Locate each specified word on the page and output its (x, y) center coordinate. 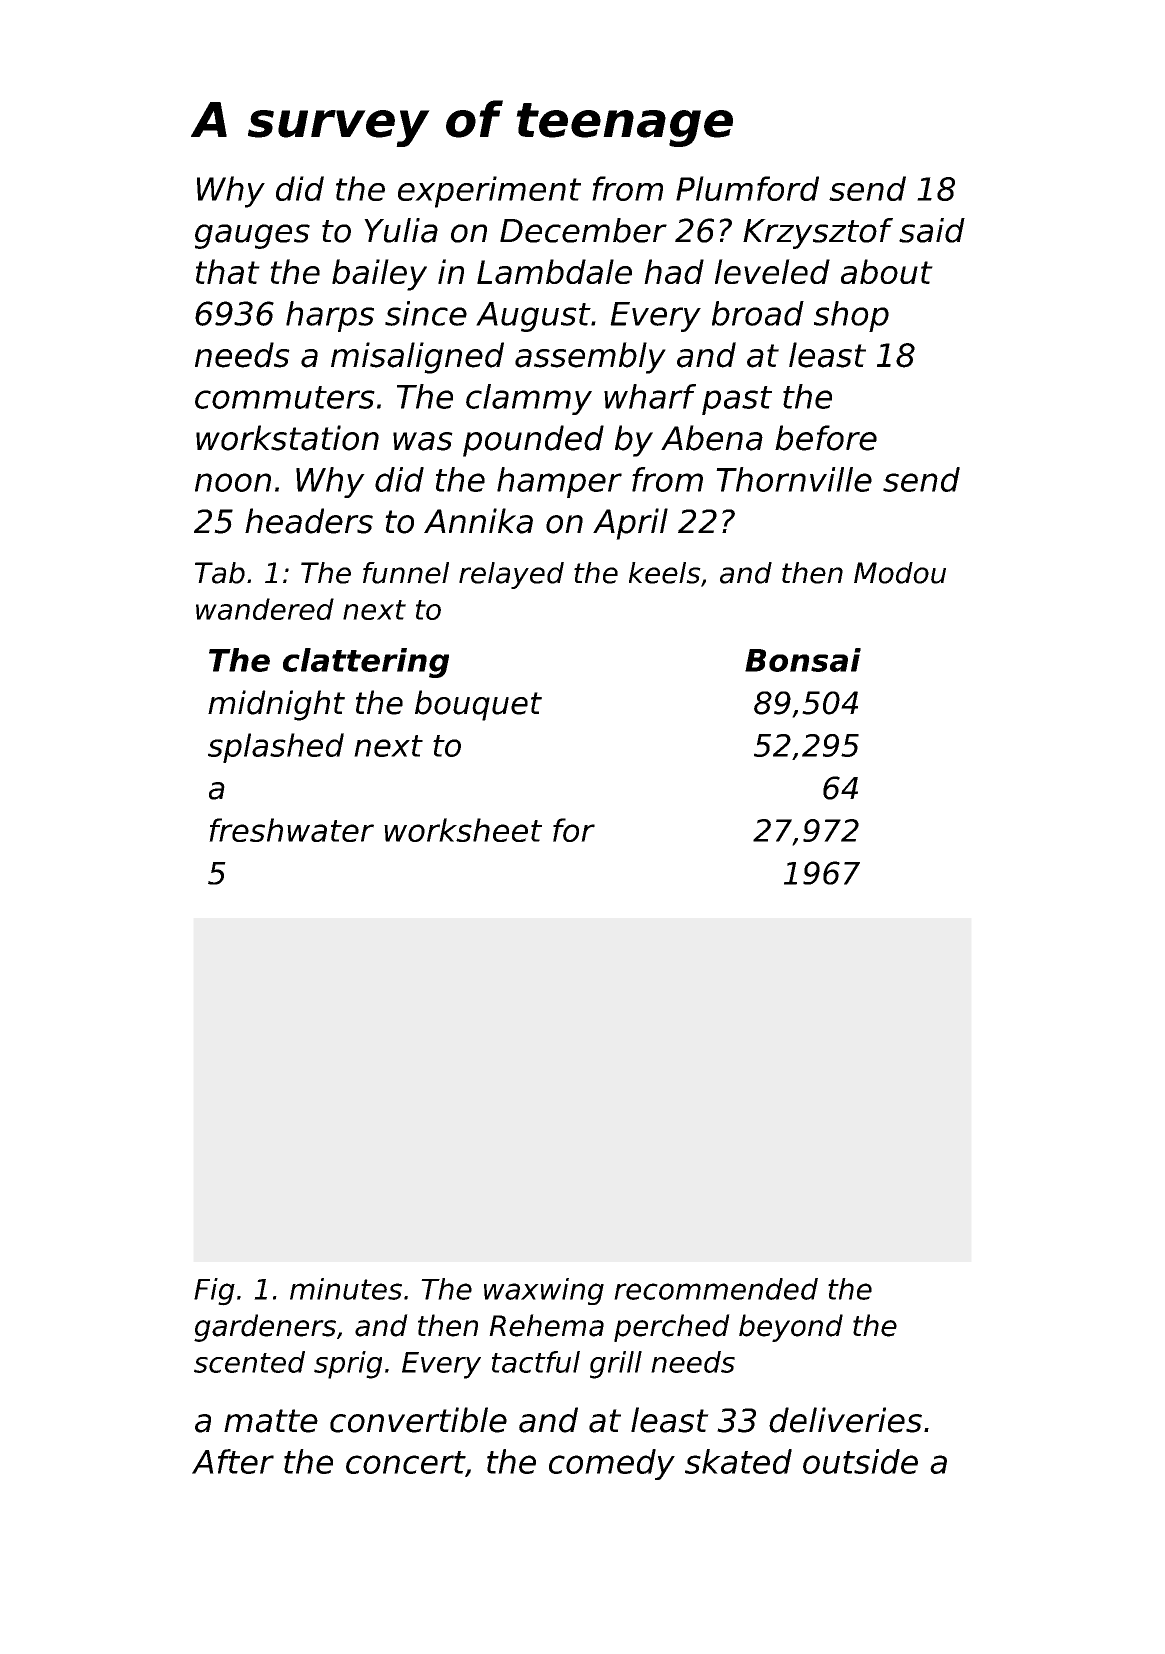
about (887, 271)
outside (860, 1461)
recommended (716, 1289)
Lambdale (554, 271)
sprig (348, 1365)
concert (405, 1462)
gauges (252, 236)
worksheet (463, 830)
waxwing (544, 1291)
